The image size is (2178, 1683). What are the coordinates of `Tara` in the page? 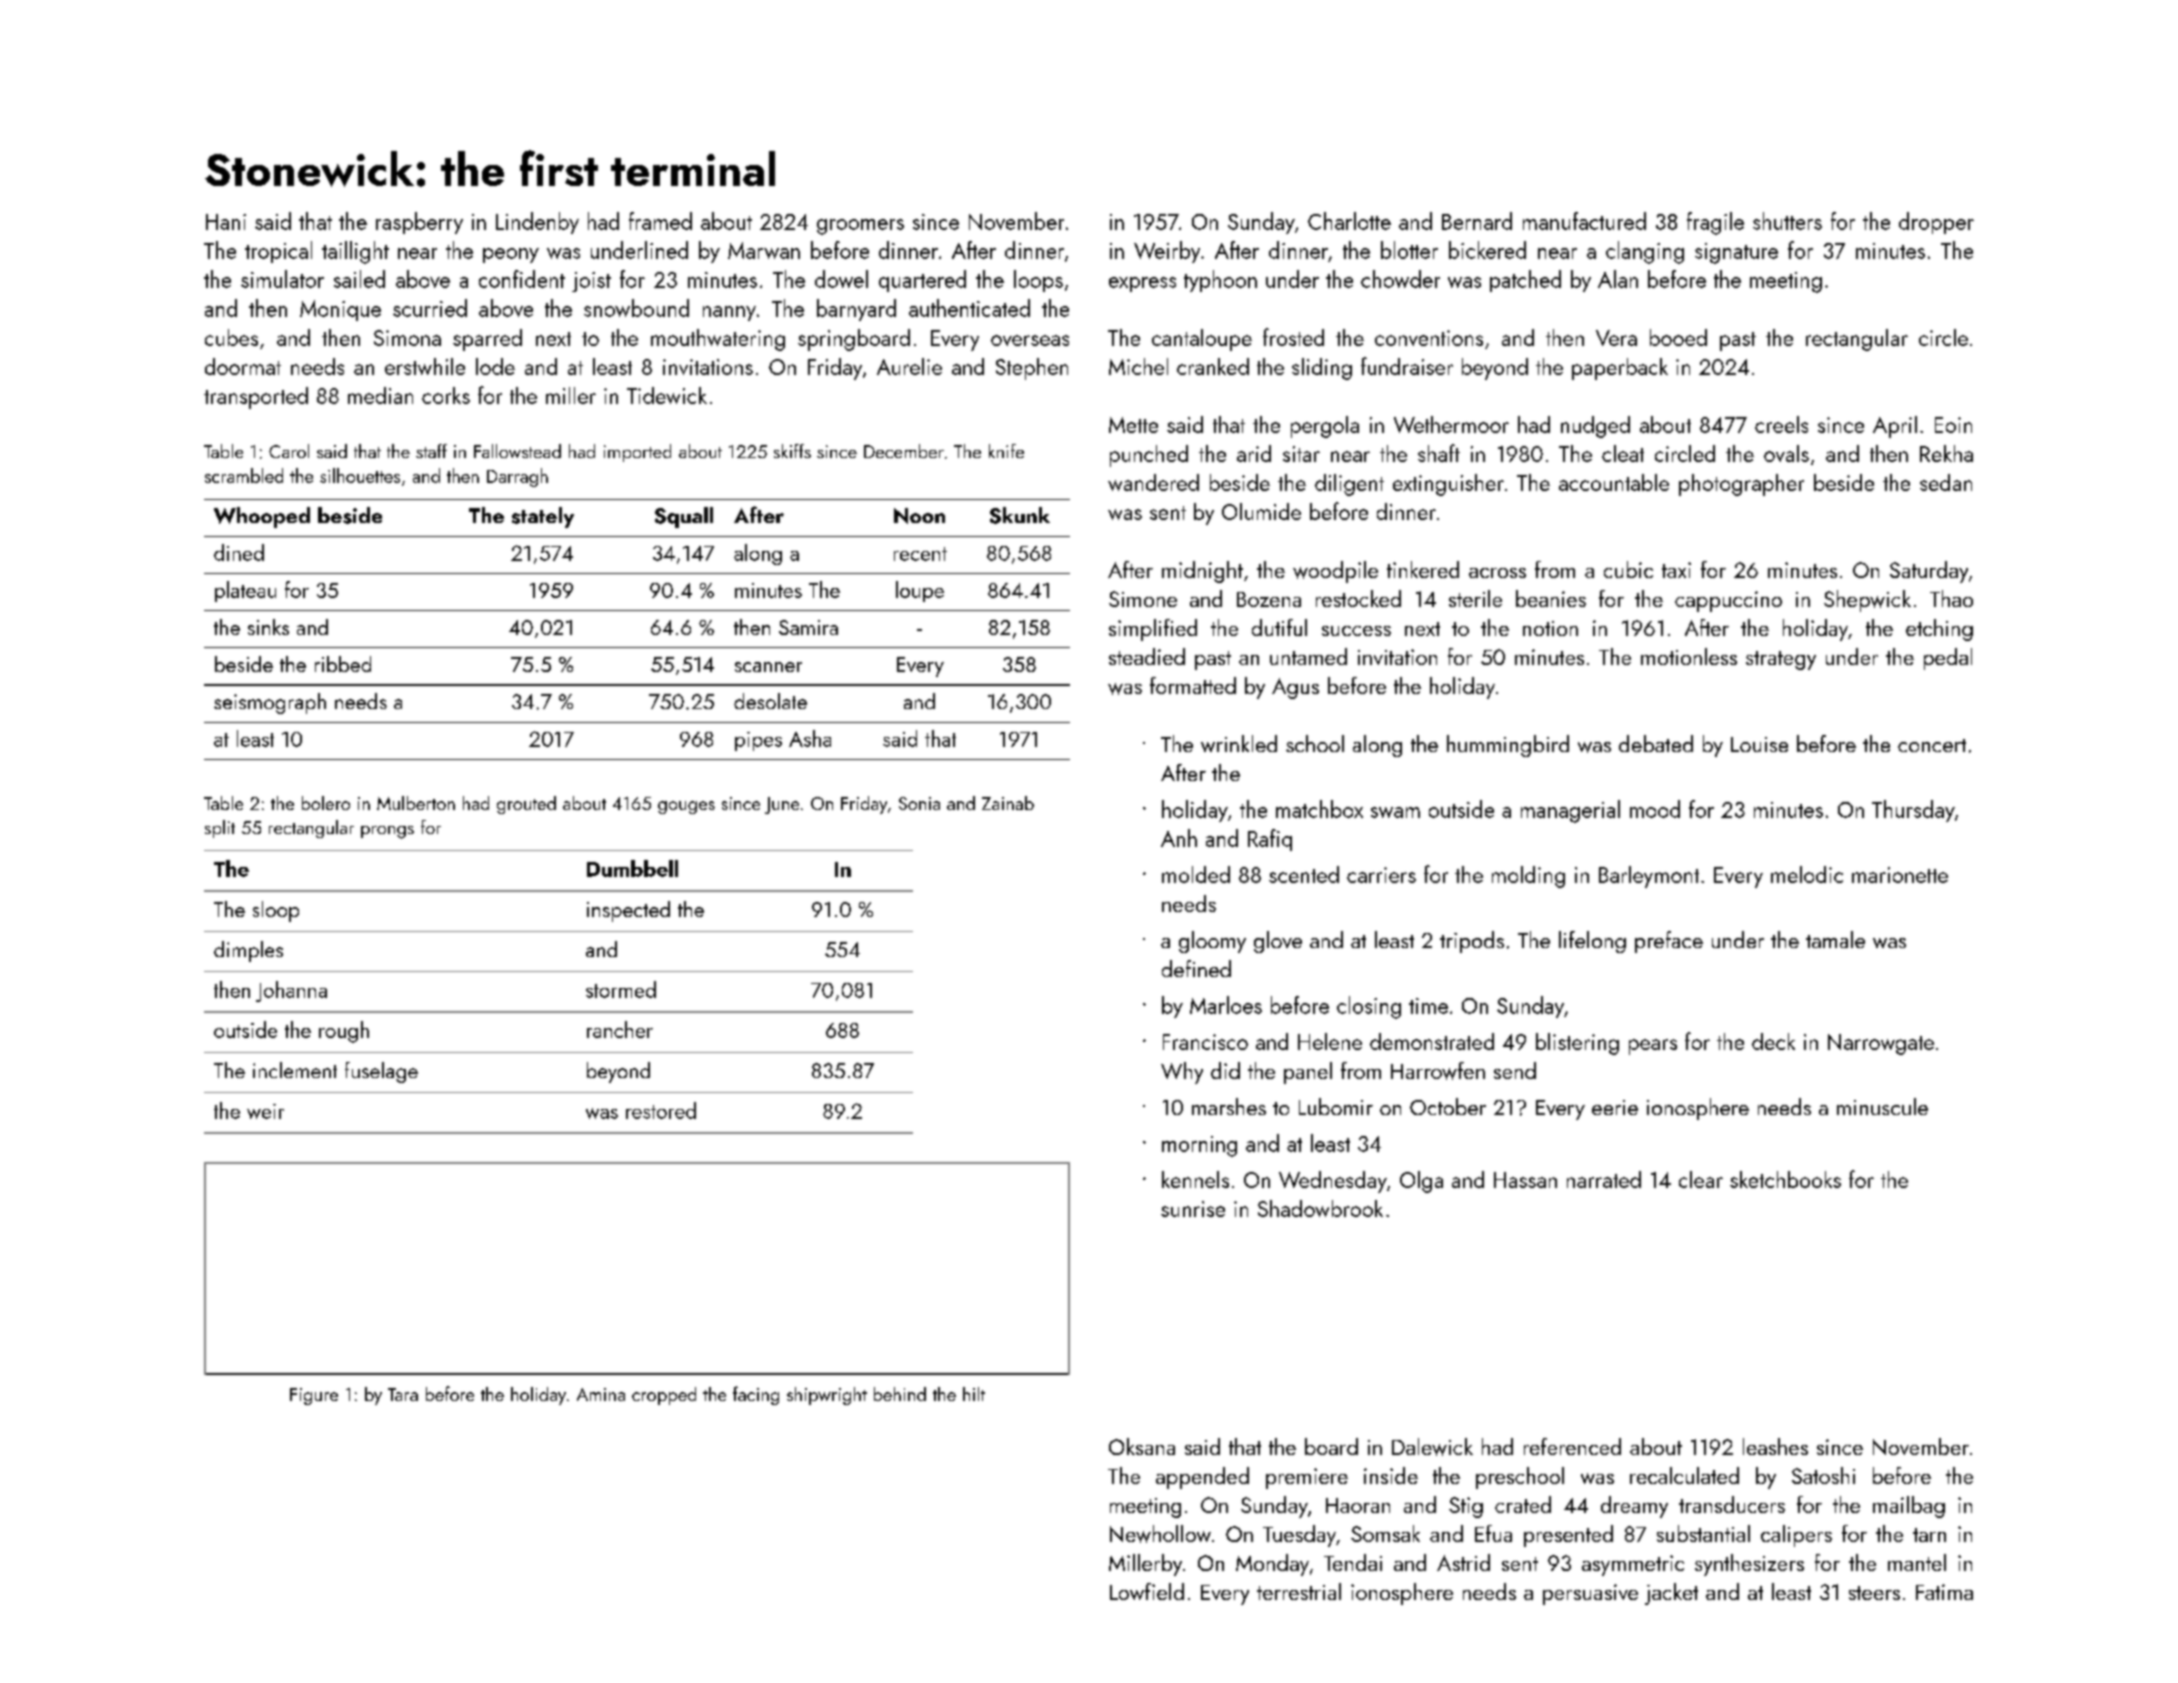 It's located at (403, 1394).
